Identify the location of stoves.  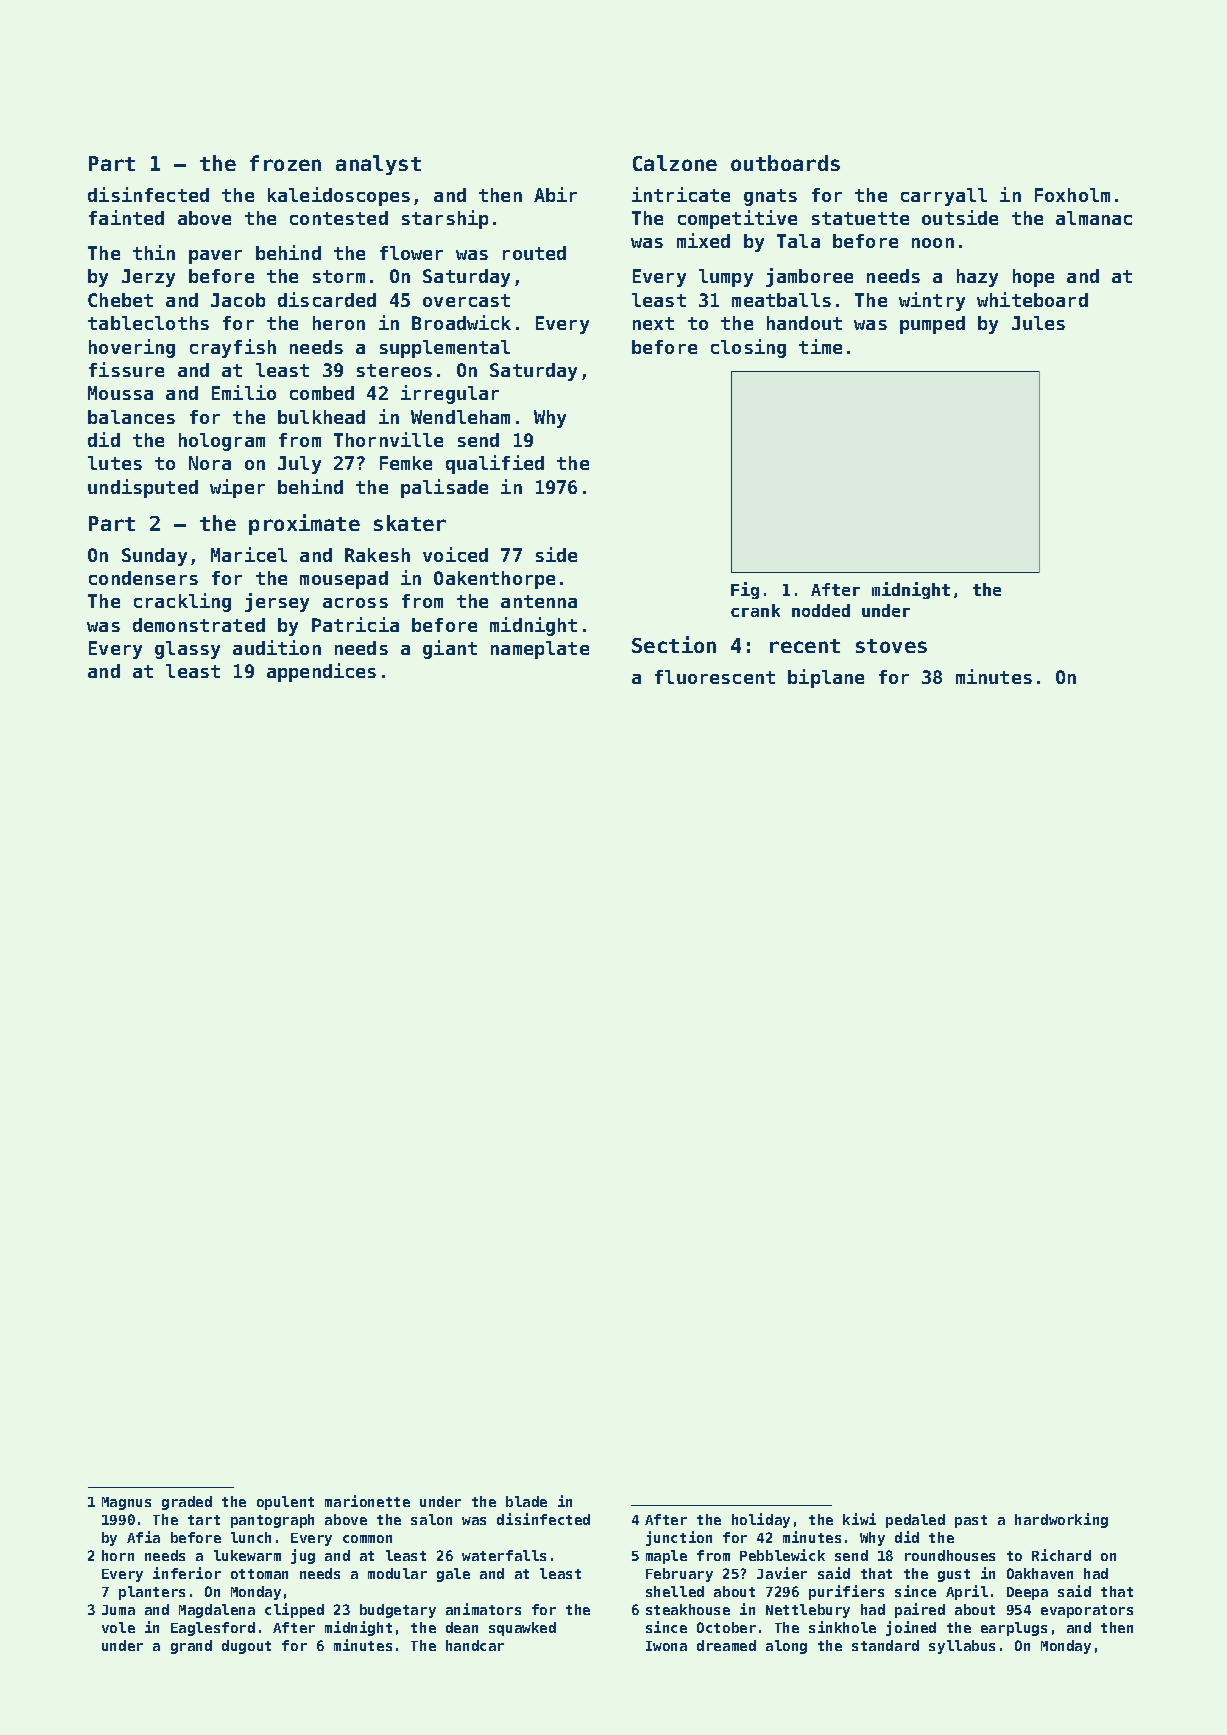
(891, 646).
